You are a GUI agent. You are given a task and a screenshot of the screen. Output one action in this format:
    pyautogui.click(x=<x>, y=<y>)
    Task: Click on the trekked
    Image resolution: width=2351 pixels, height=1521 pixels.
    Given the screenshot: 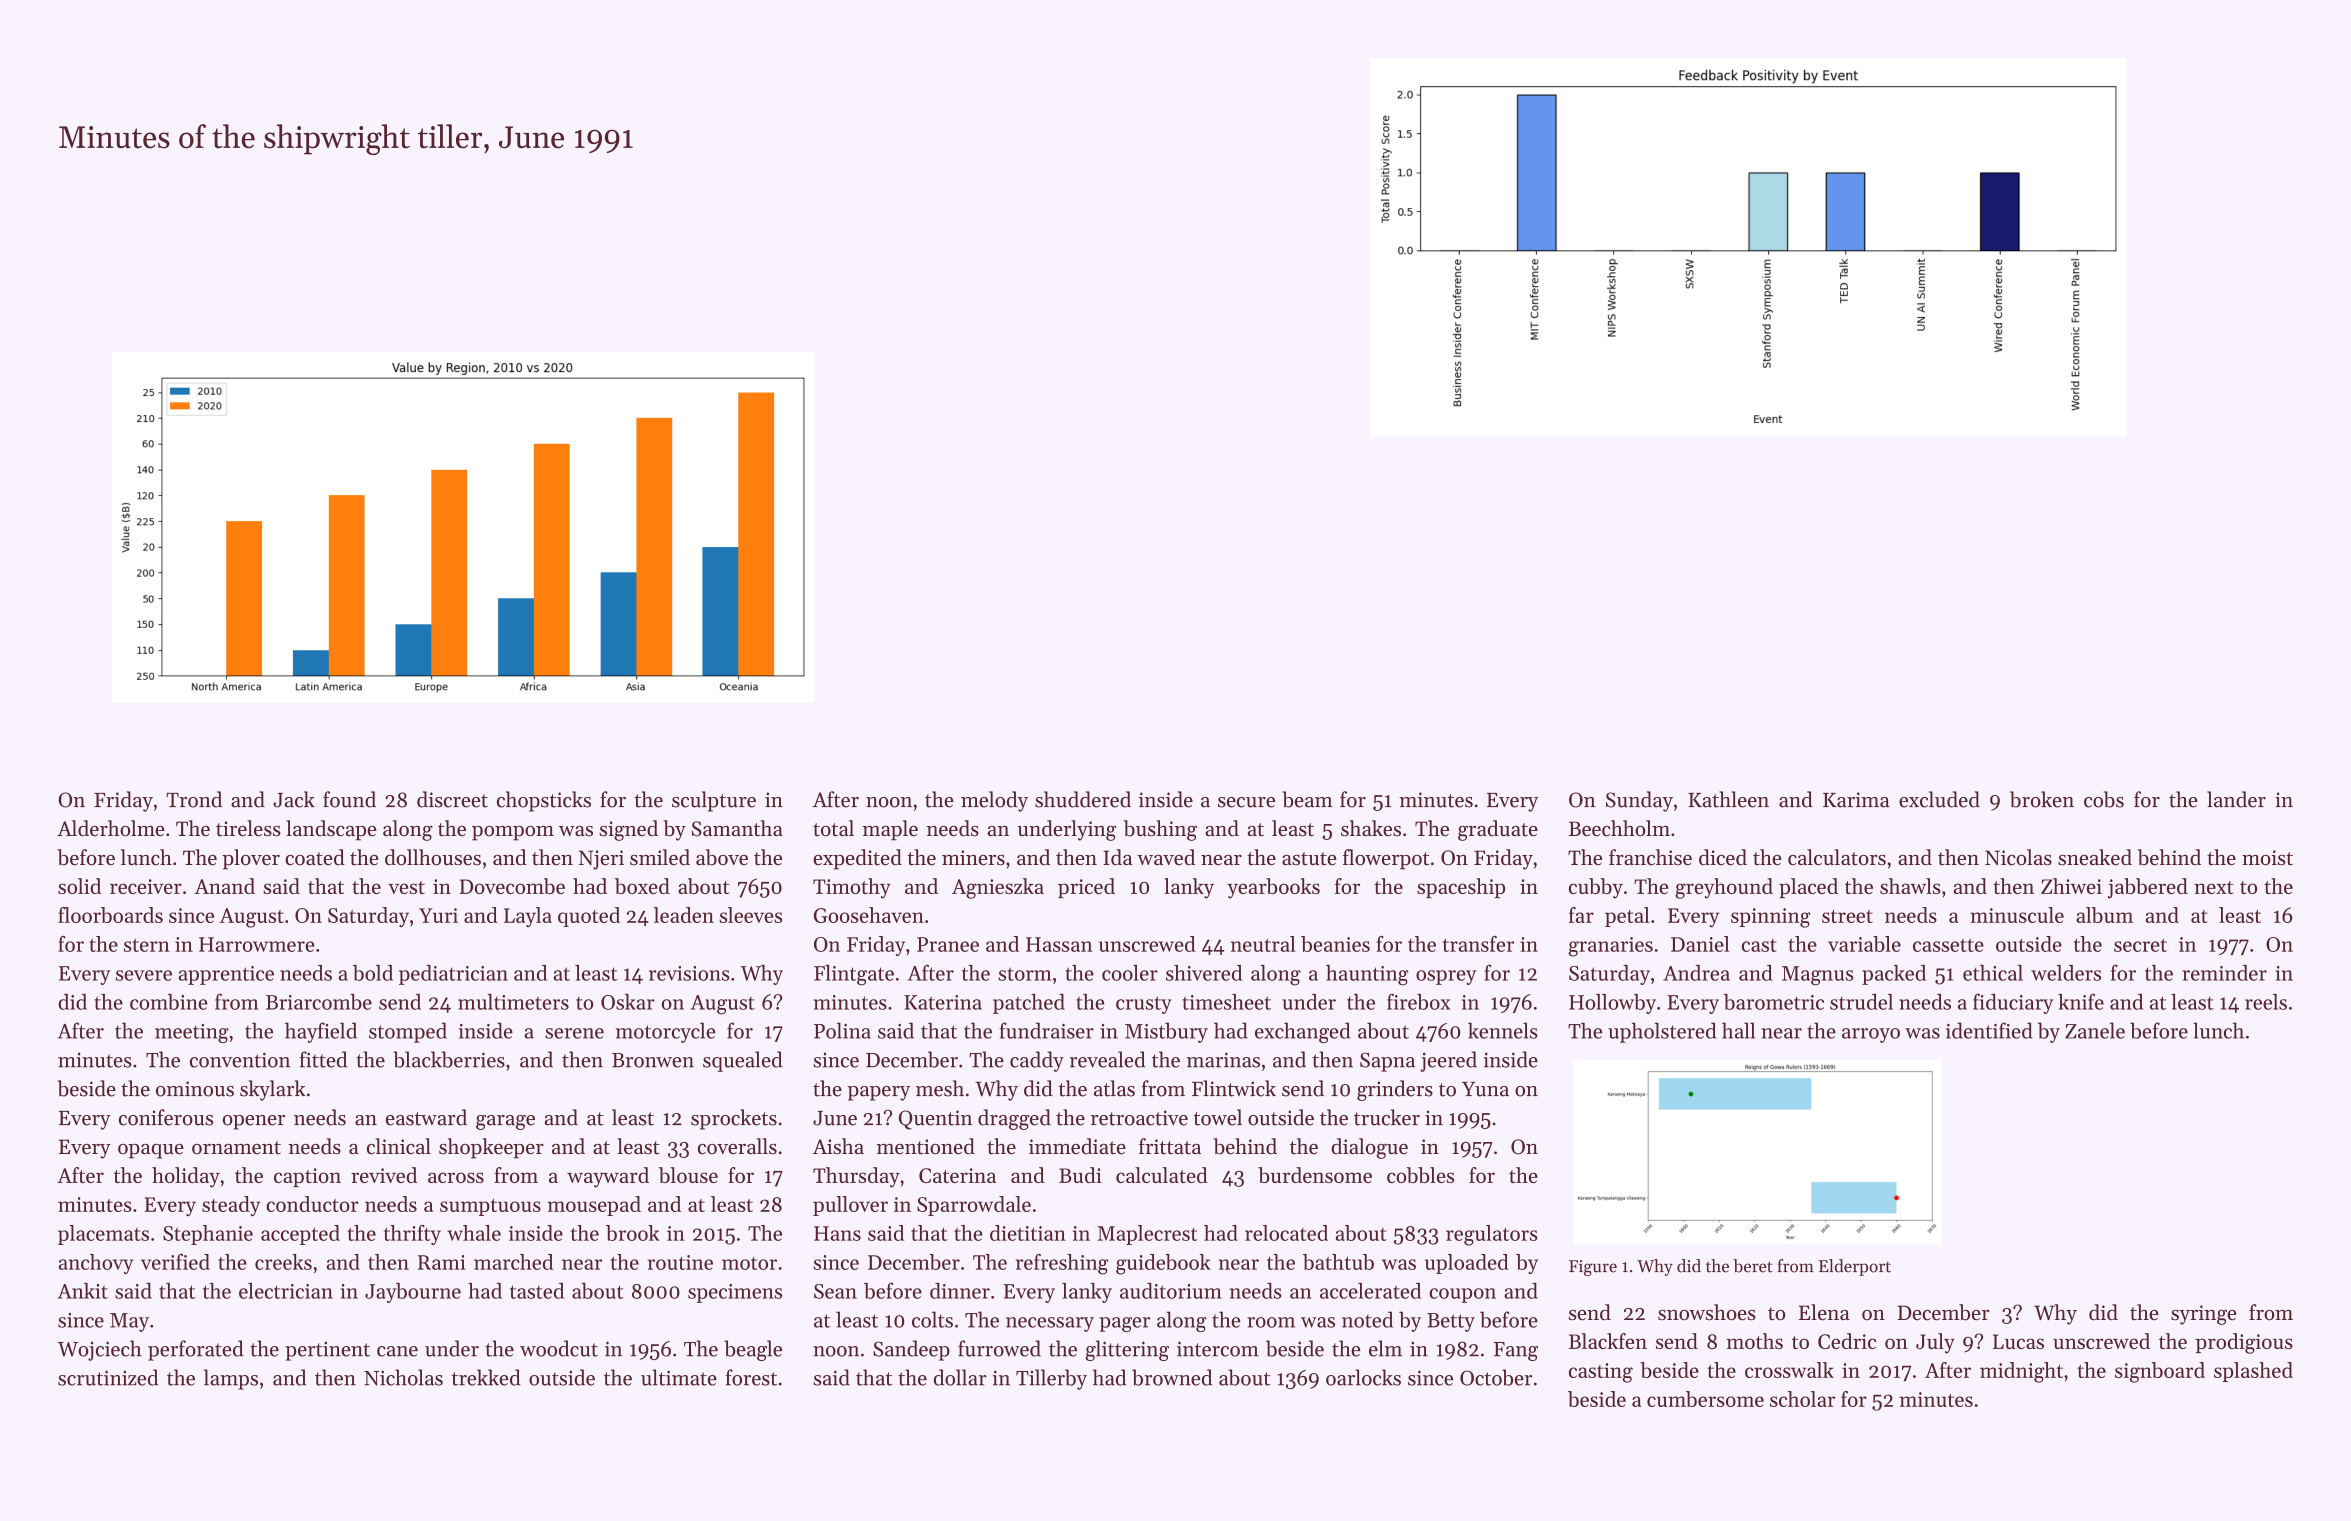 What is the action you would take?
    pyautogui.click(x=486, y=1377)
